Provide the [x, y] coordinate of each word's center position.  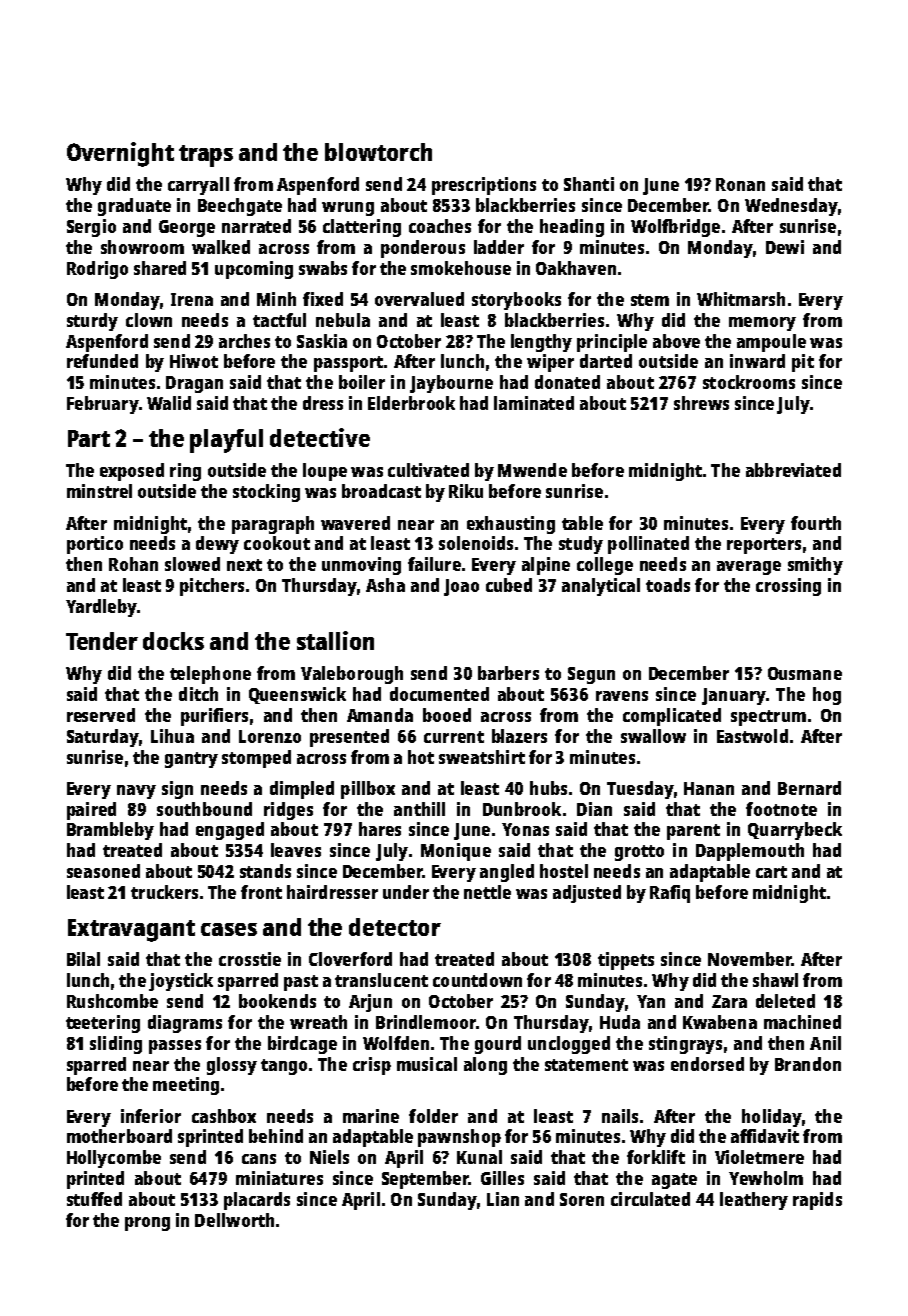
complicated [672, 717]
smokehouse [461, 268]
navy [136, 792]
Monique [456, 852]
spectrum [768, 718]
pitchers [212, 587]
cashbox [224, 1116]
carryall [198, 186]
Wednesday [791, 207]
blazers [519, 736]
